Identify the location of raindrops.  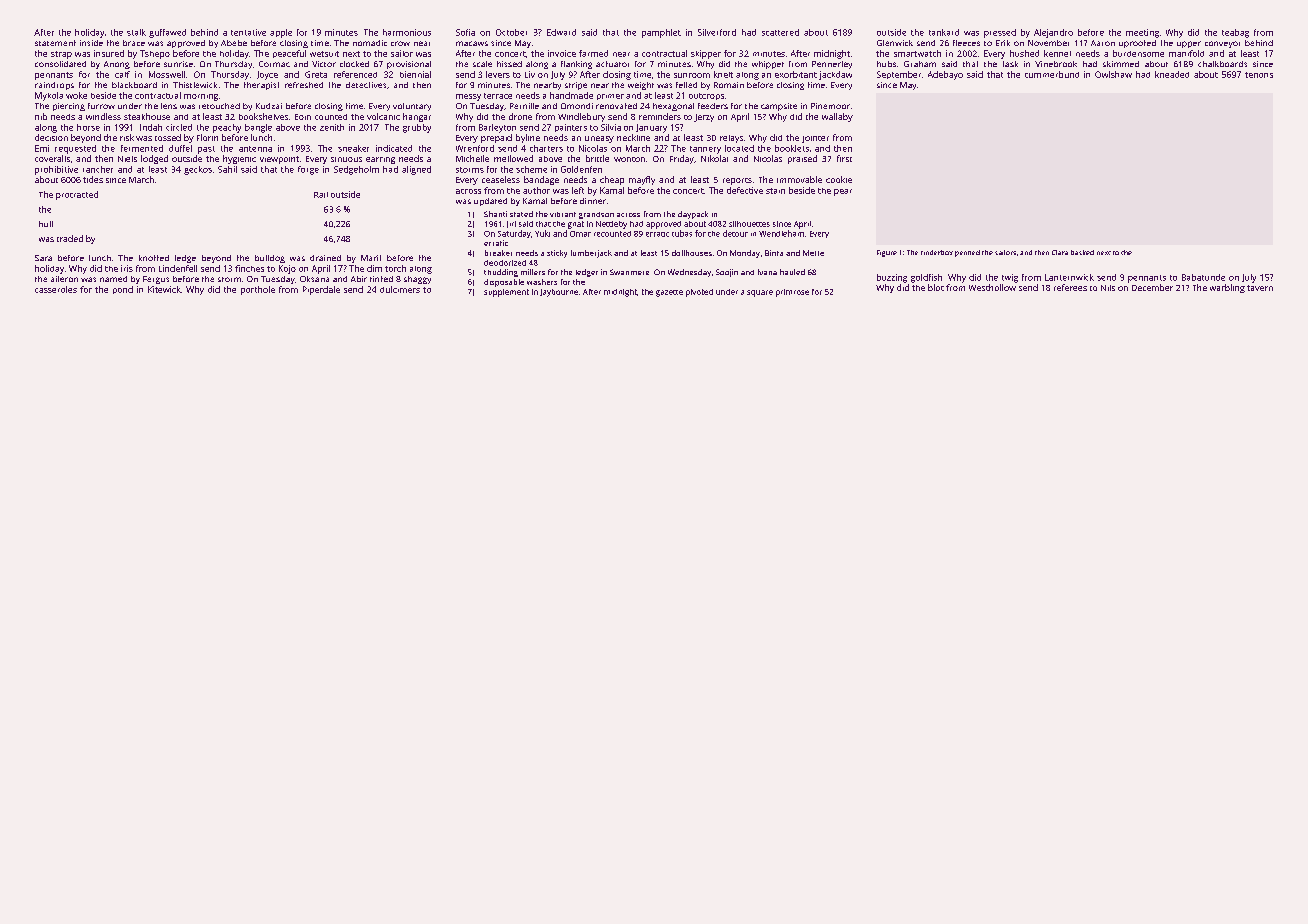
(54, 86).
